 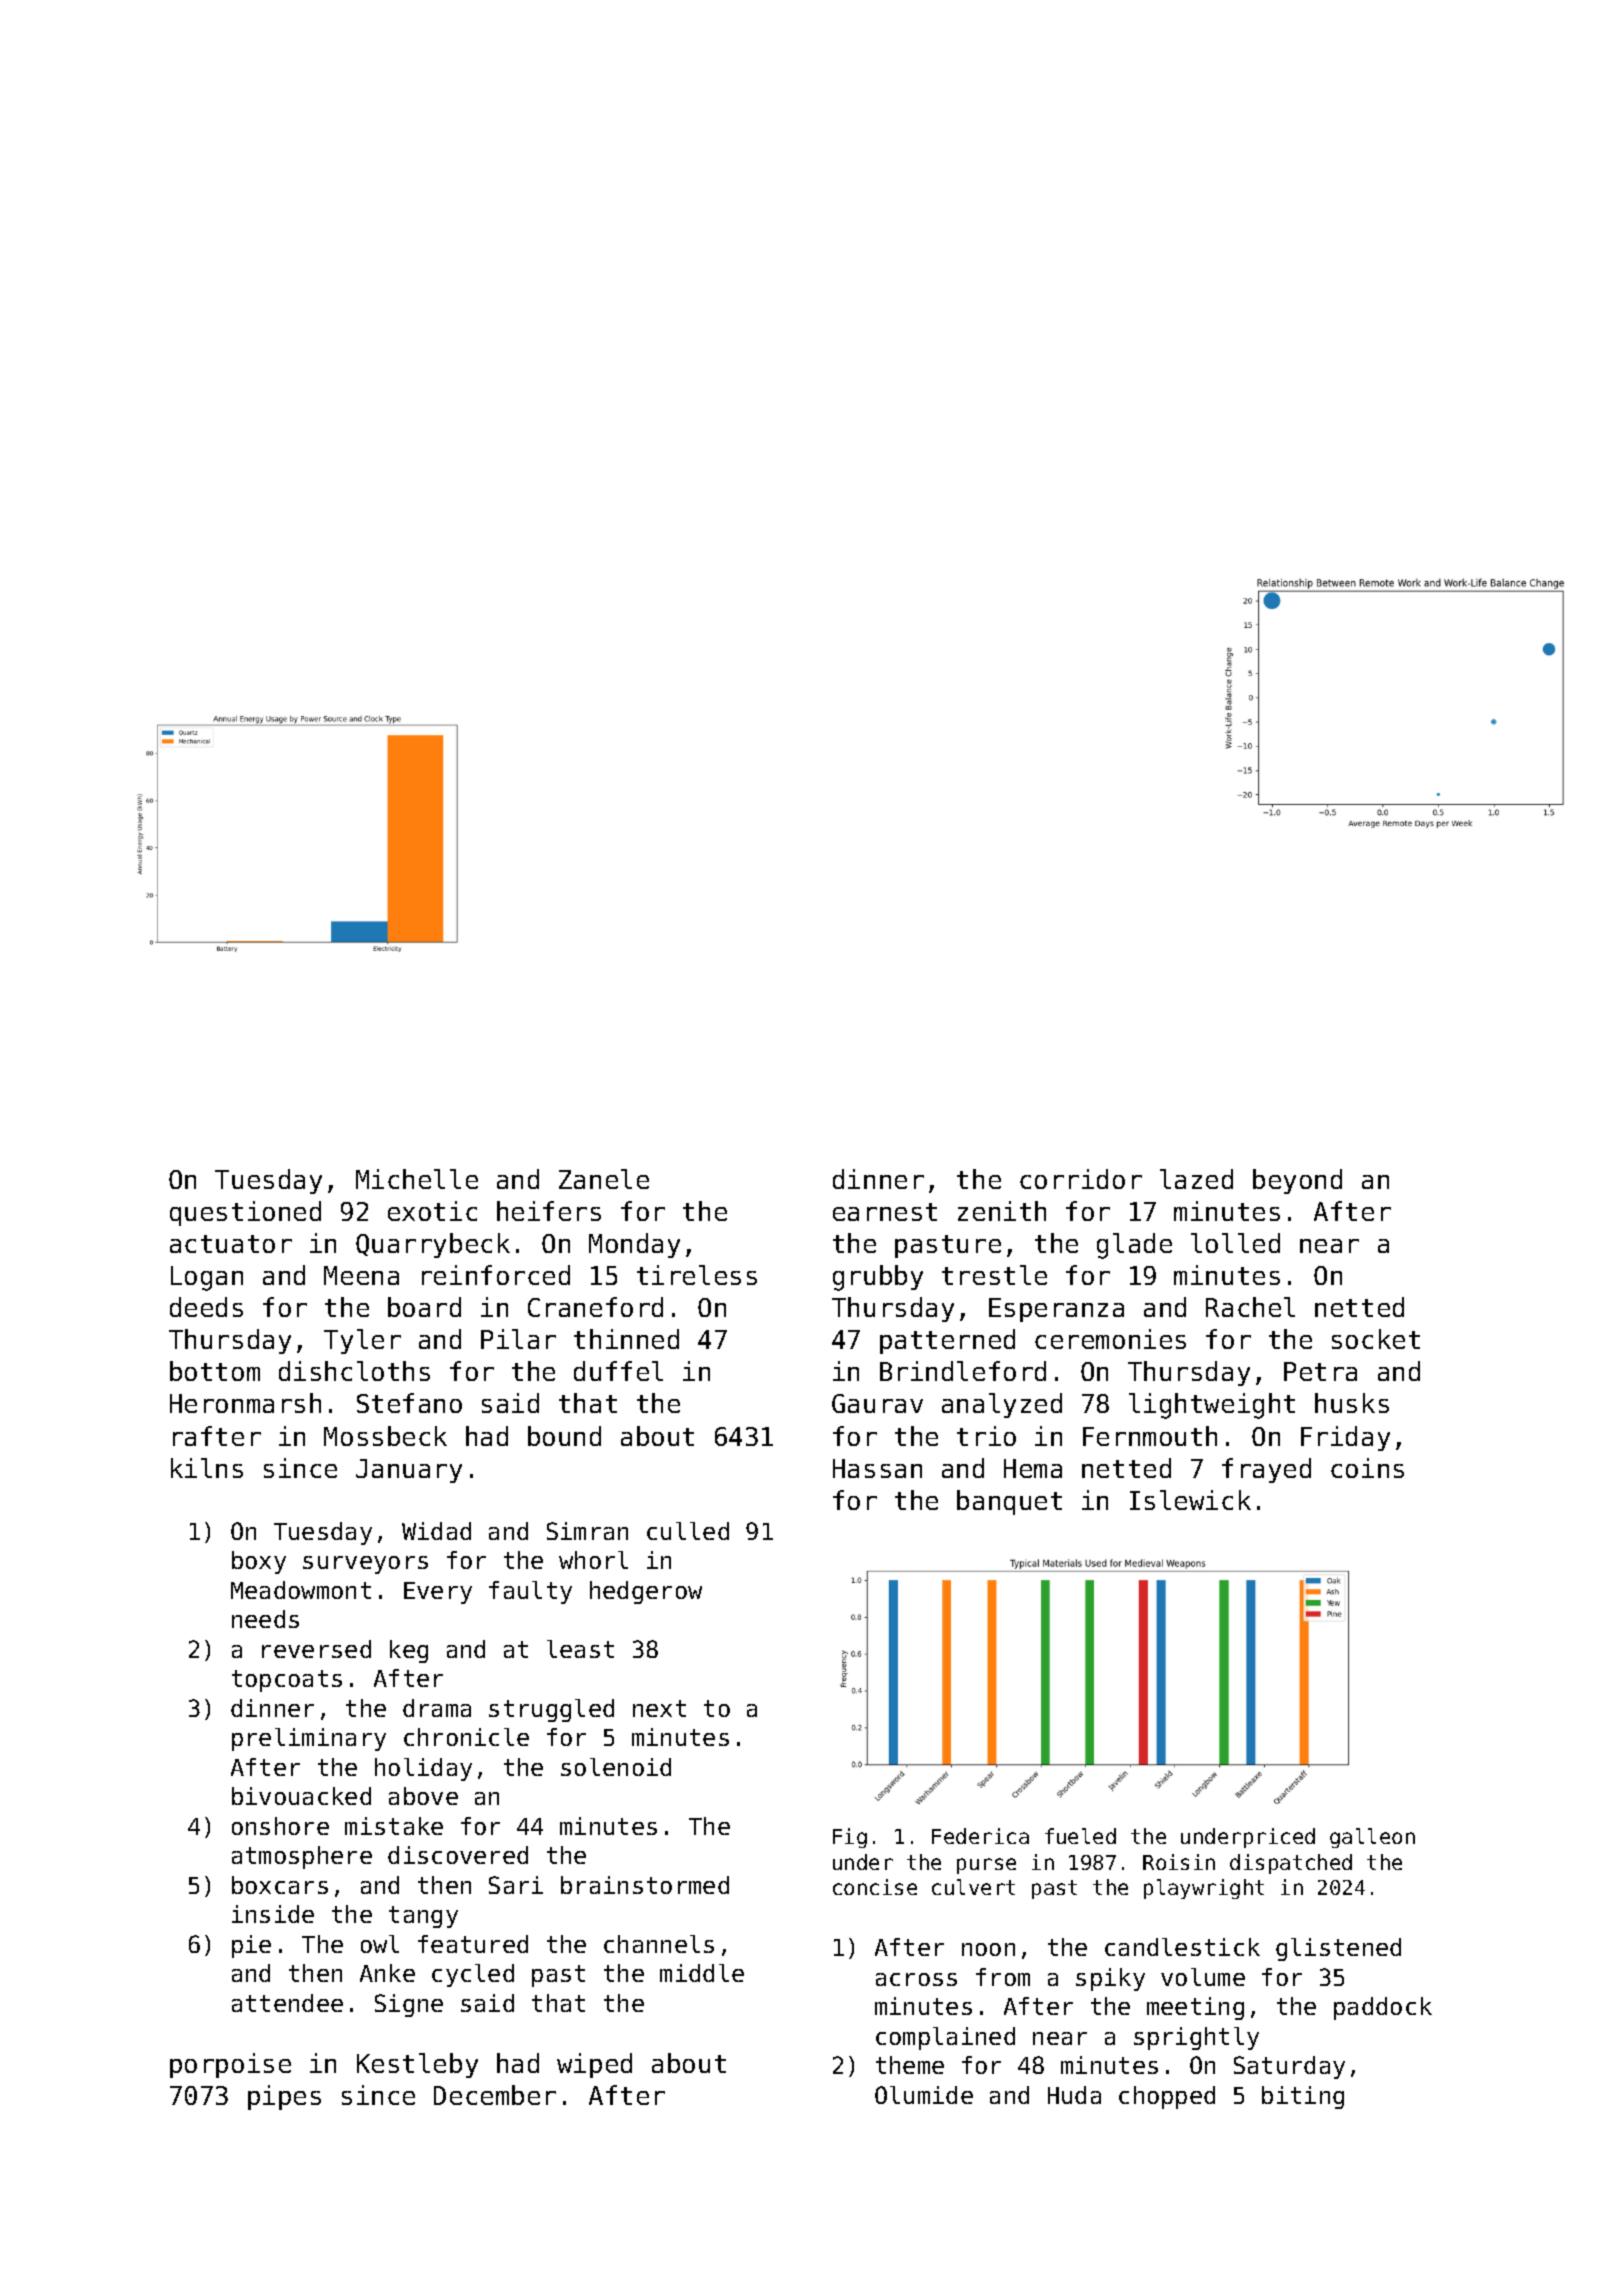 What do you see at coordinates (688, 1531) in the page?
I see `culled` at bounding box center [688, 1531].
